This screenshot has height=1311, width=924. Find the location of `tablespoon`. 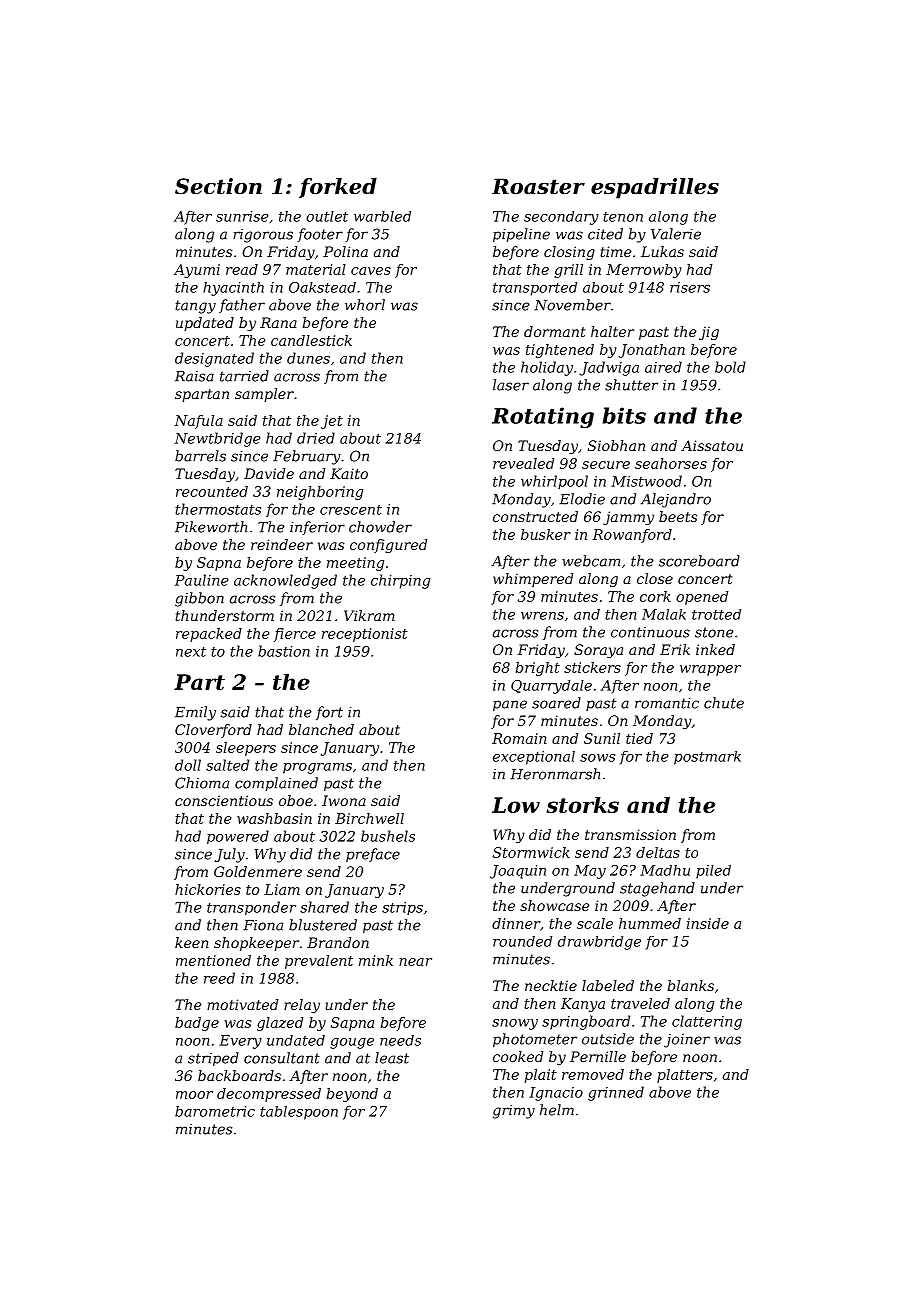

tablespoon is located at coordinates (299, 1113).
